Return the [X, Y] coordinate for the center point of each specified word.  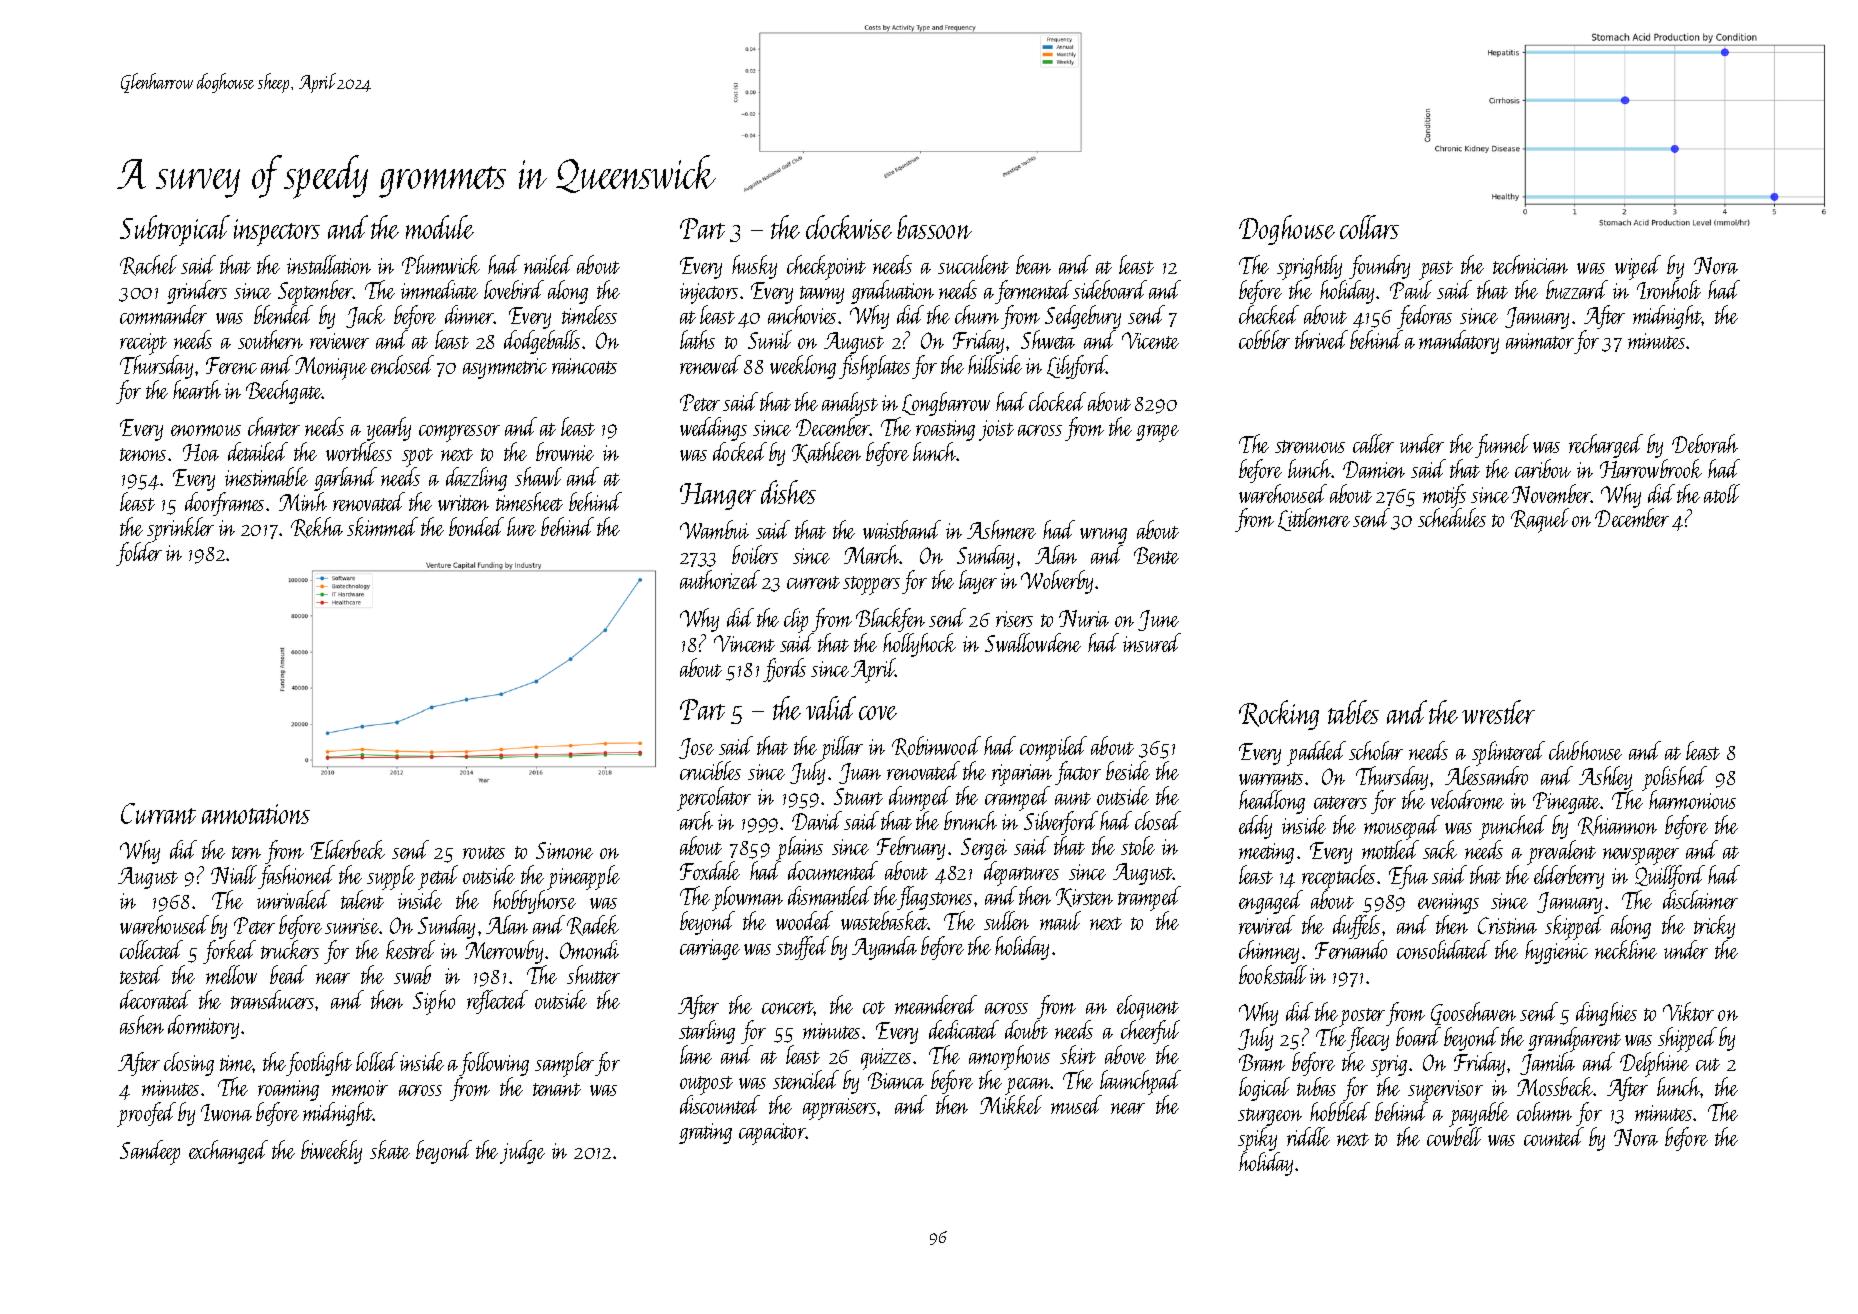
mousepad [1402, 828]
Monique [331, 368]
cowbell [1454, 1137]
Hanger [718, 496]
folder [139, 554]
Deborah [1705, 443]
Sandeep [150, 1152]
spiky [1259, 1140]
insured [1152, 642]
